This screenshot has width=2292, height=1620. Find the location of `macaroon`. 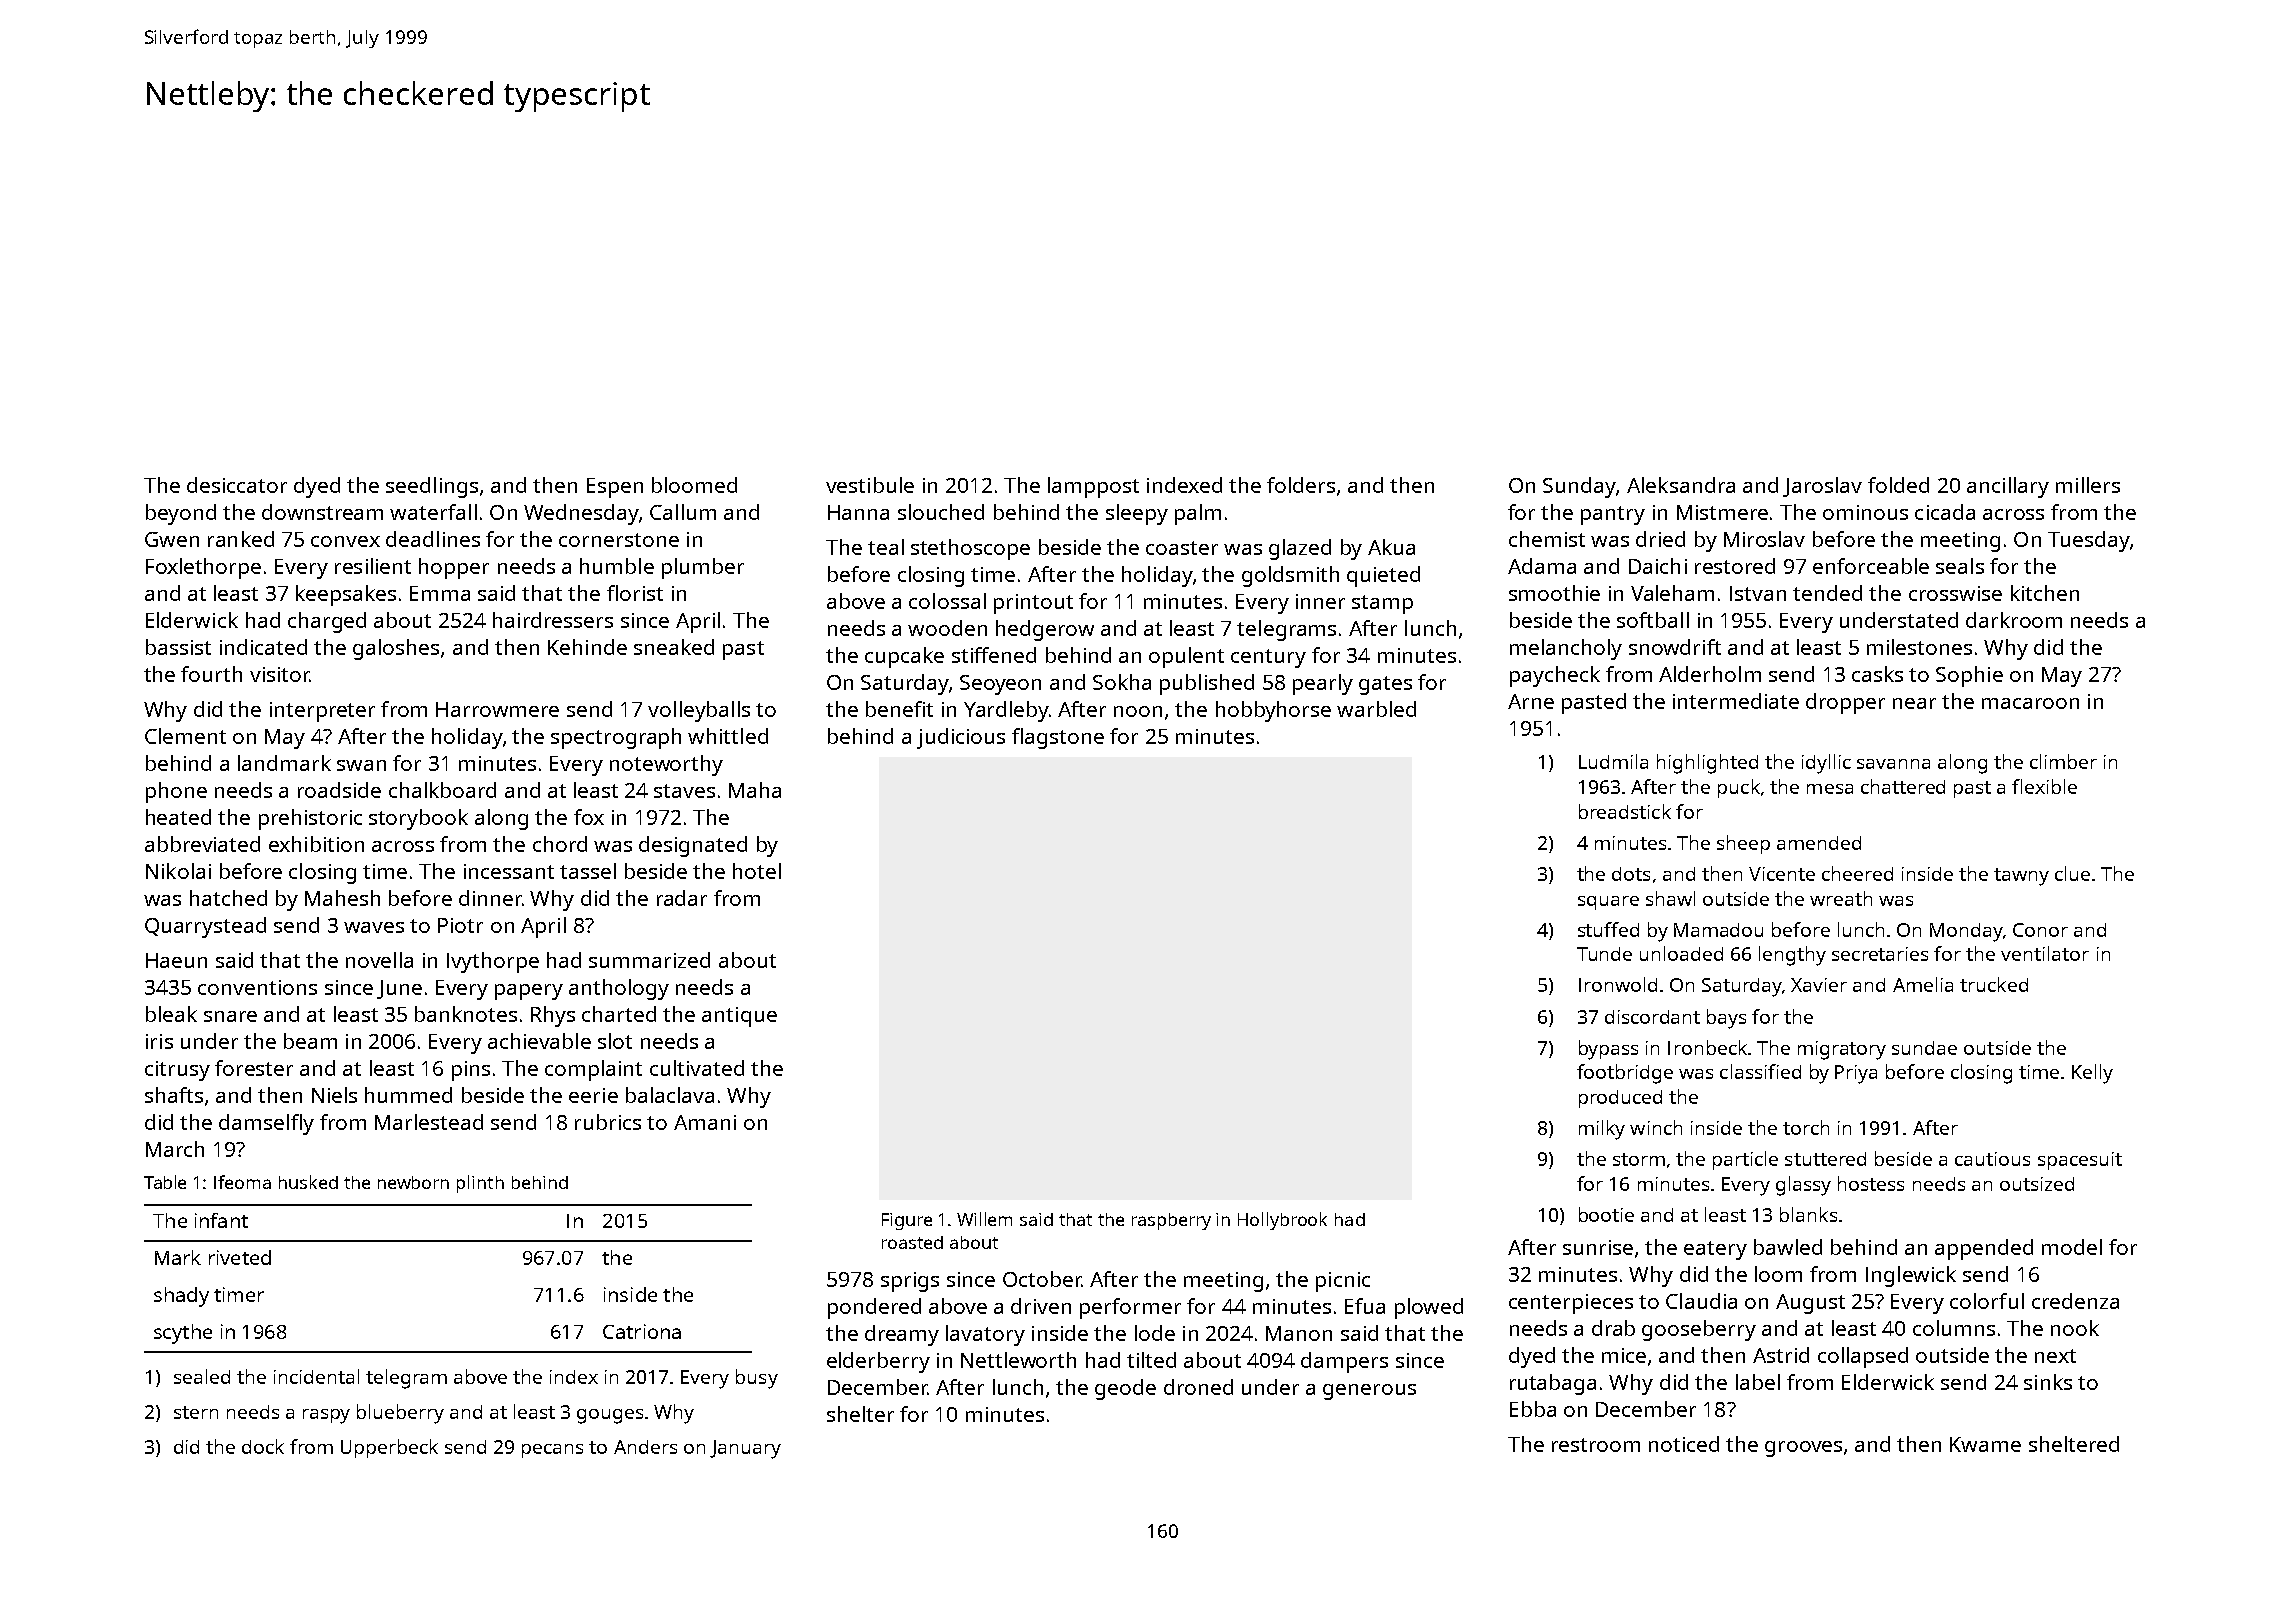

macaroon is located at coordinates (2030, 703).
